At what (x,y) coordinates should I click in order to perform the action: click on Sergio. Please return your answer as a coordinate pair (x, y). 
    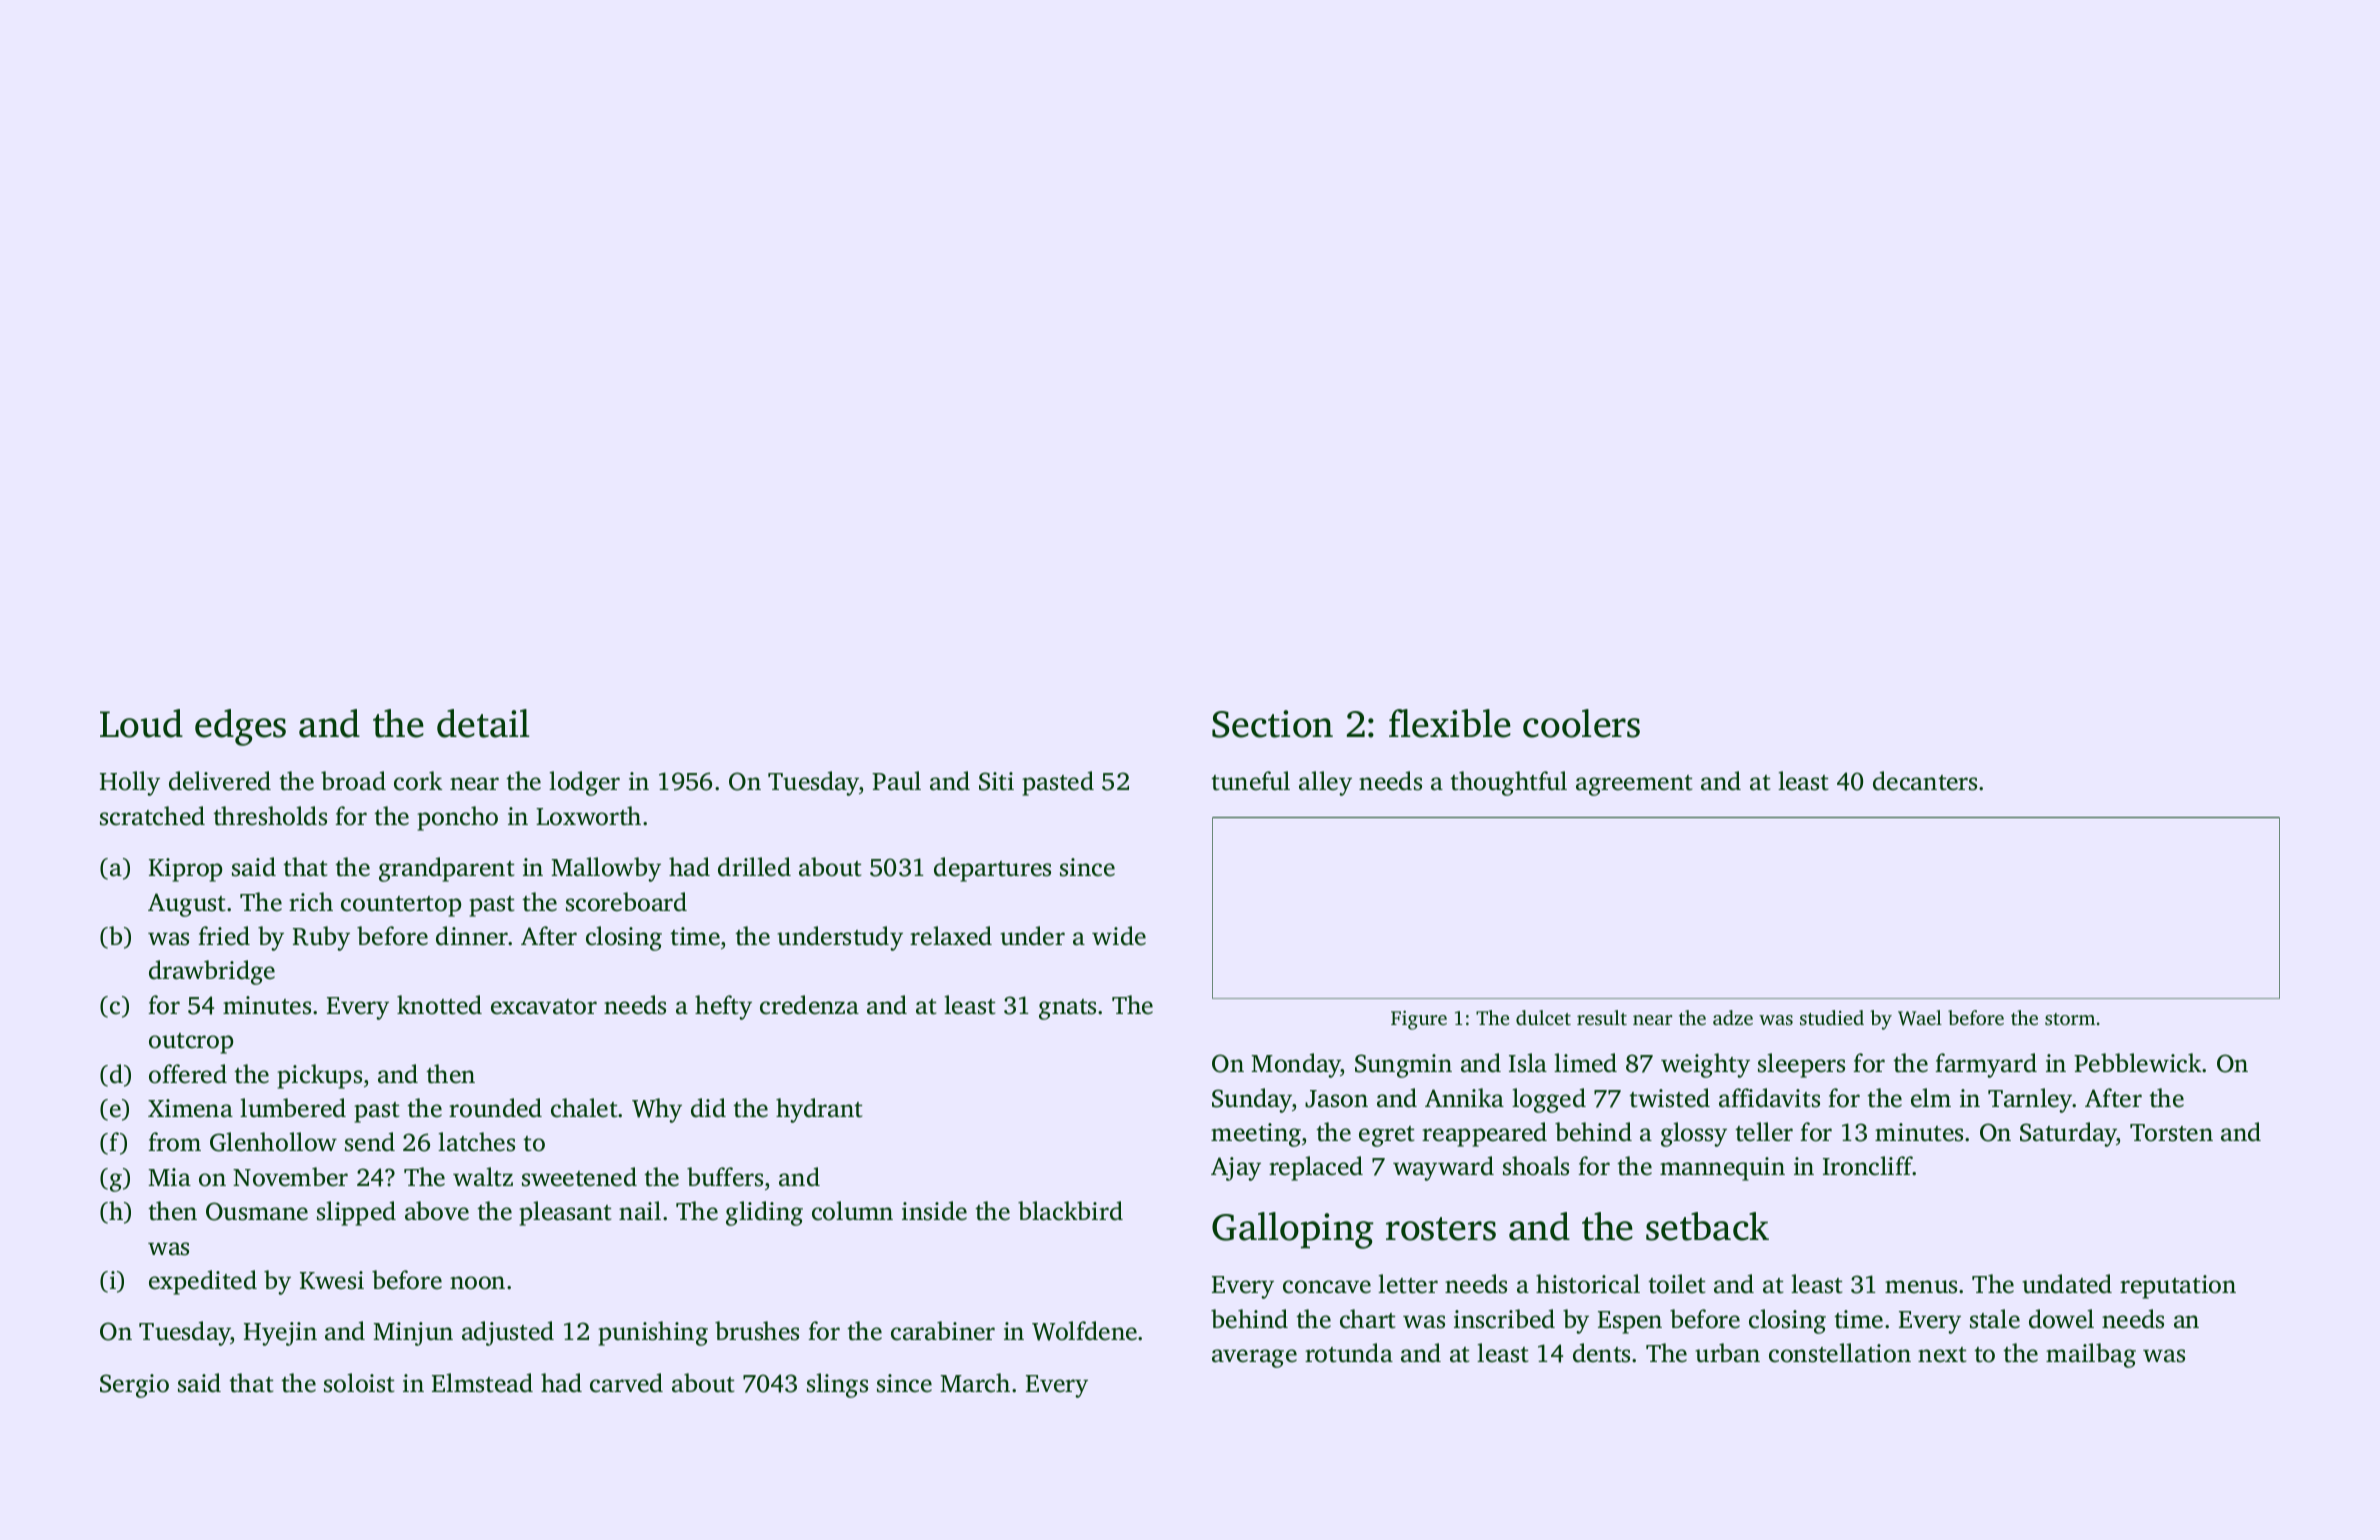
    Looking at the image, I should click on (134, 1386).
